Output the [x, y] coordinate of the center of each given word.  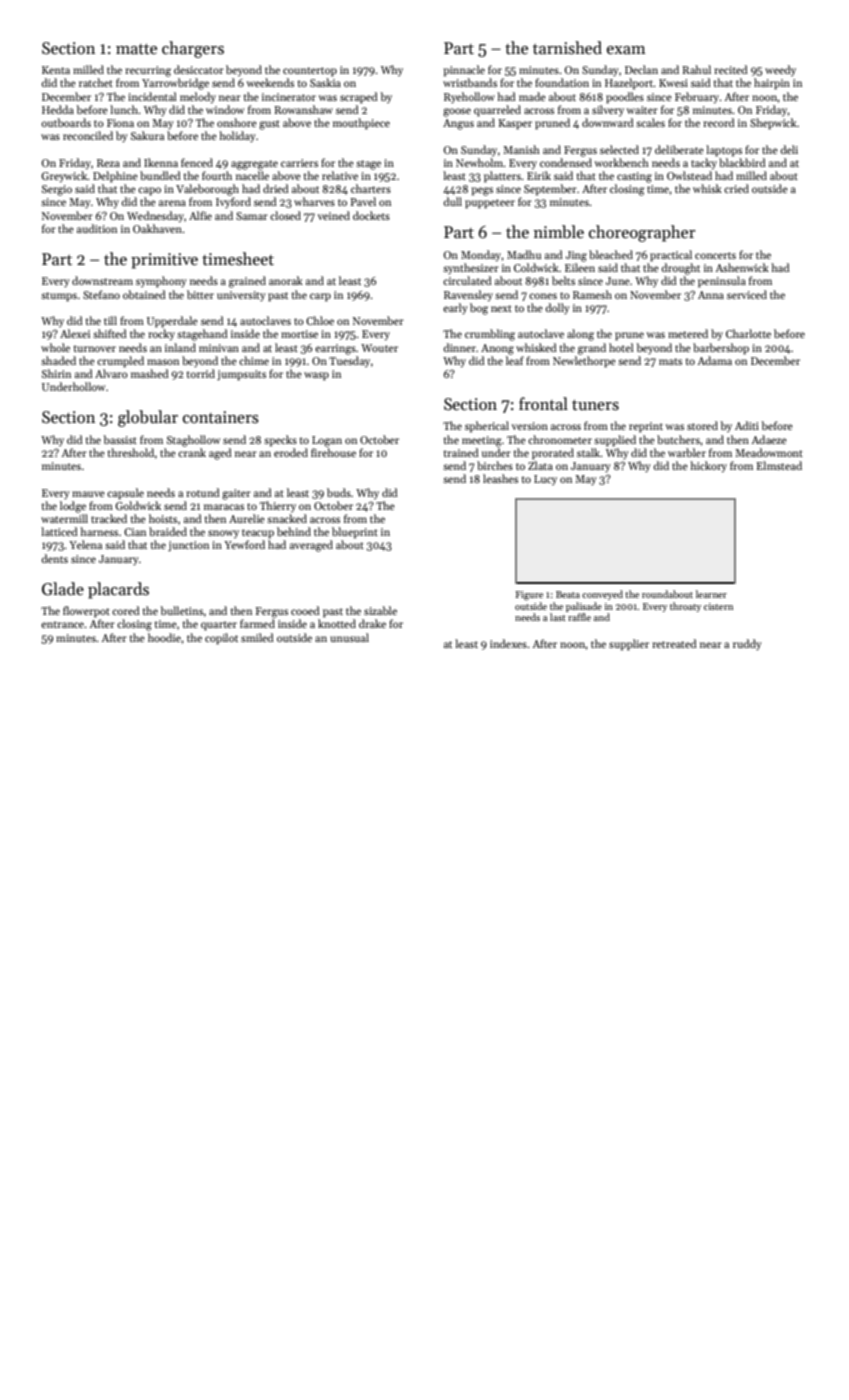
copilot [221, 639]
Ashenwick [742, 267]
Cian [135, 532]
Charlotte [748, 333]
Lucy [545, 480]
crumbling [490, 335]
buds [339, 492]
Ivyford [233, 203]
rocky [161, 335]
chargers [193, 49]
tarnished [567, 48]
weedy [780, 70]
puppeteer [490, 204]
